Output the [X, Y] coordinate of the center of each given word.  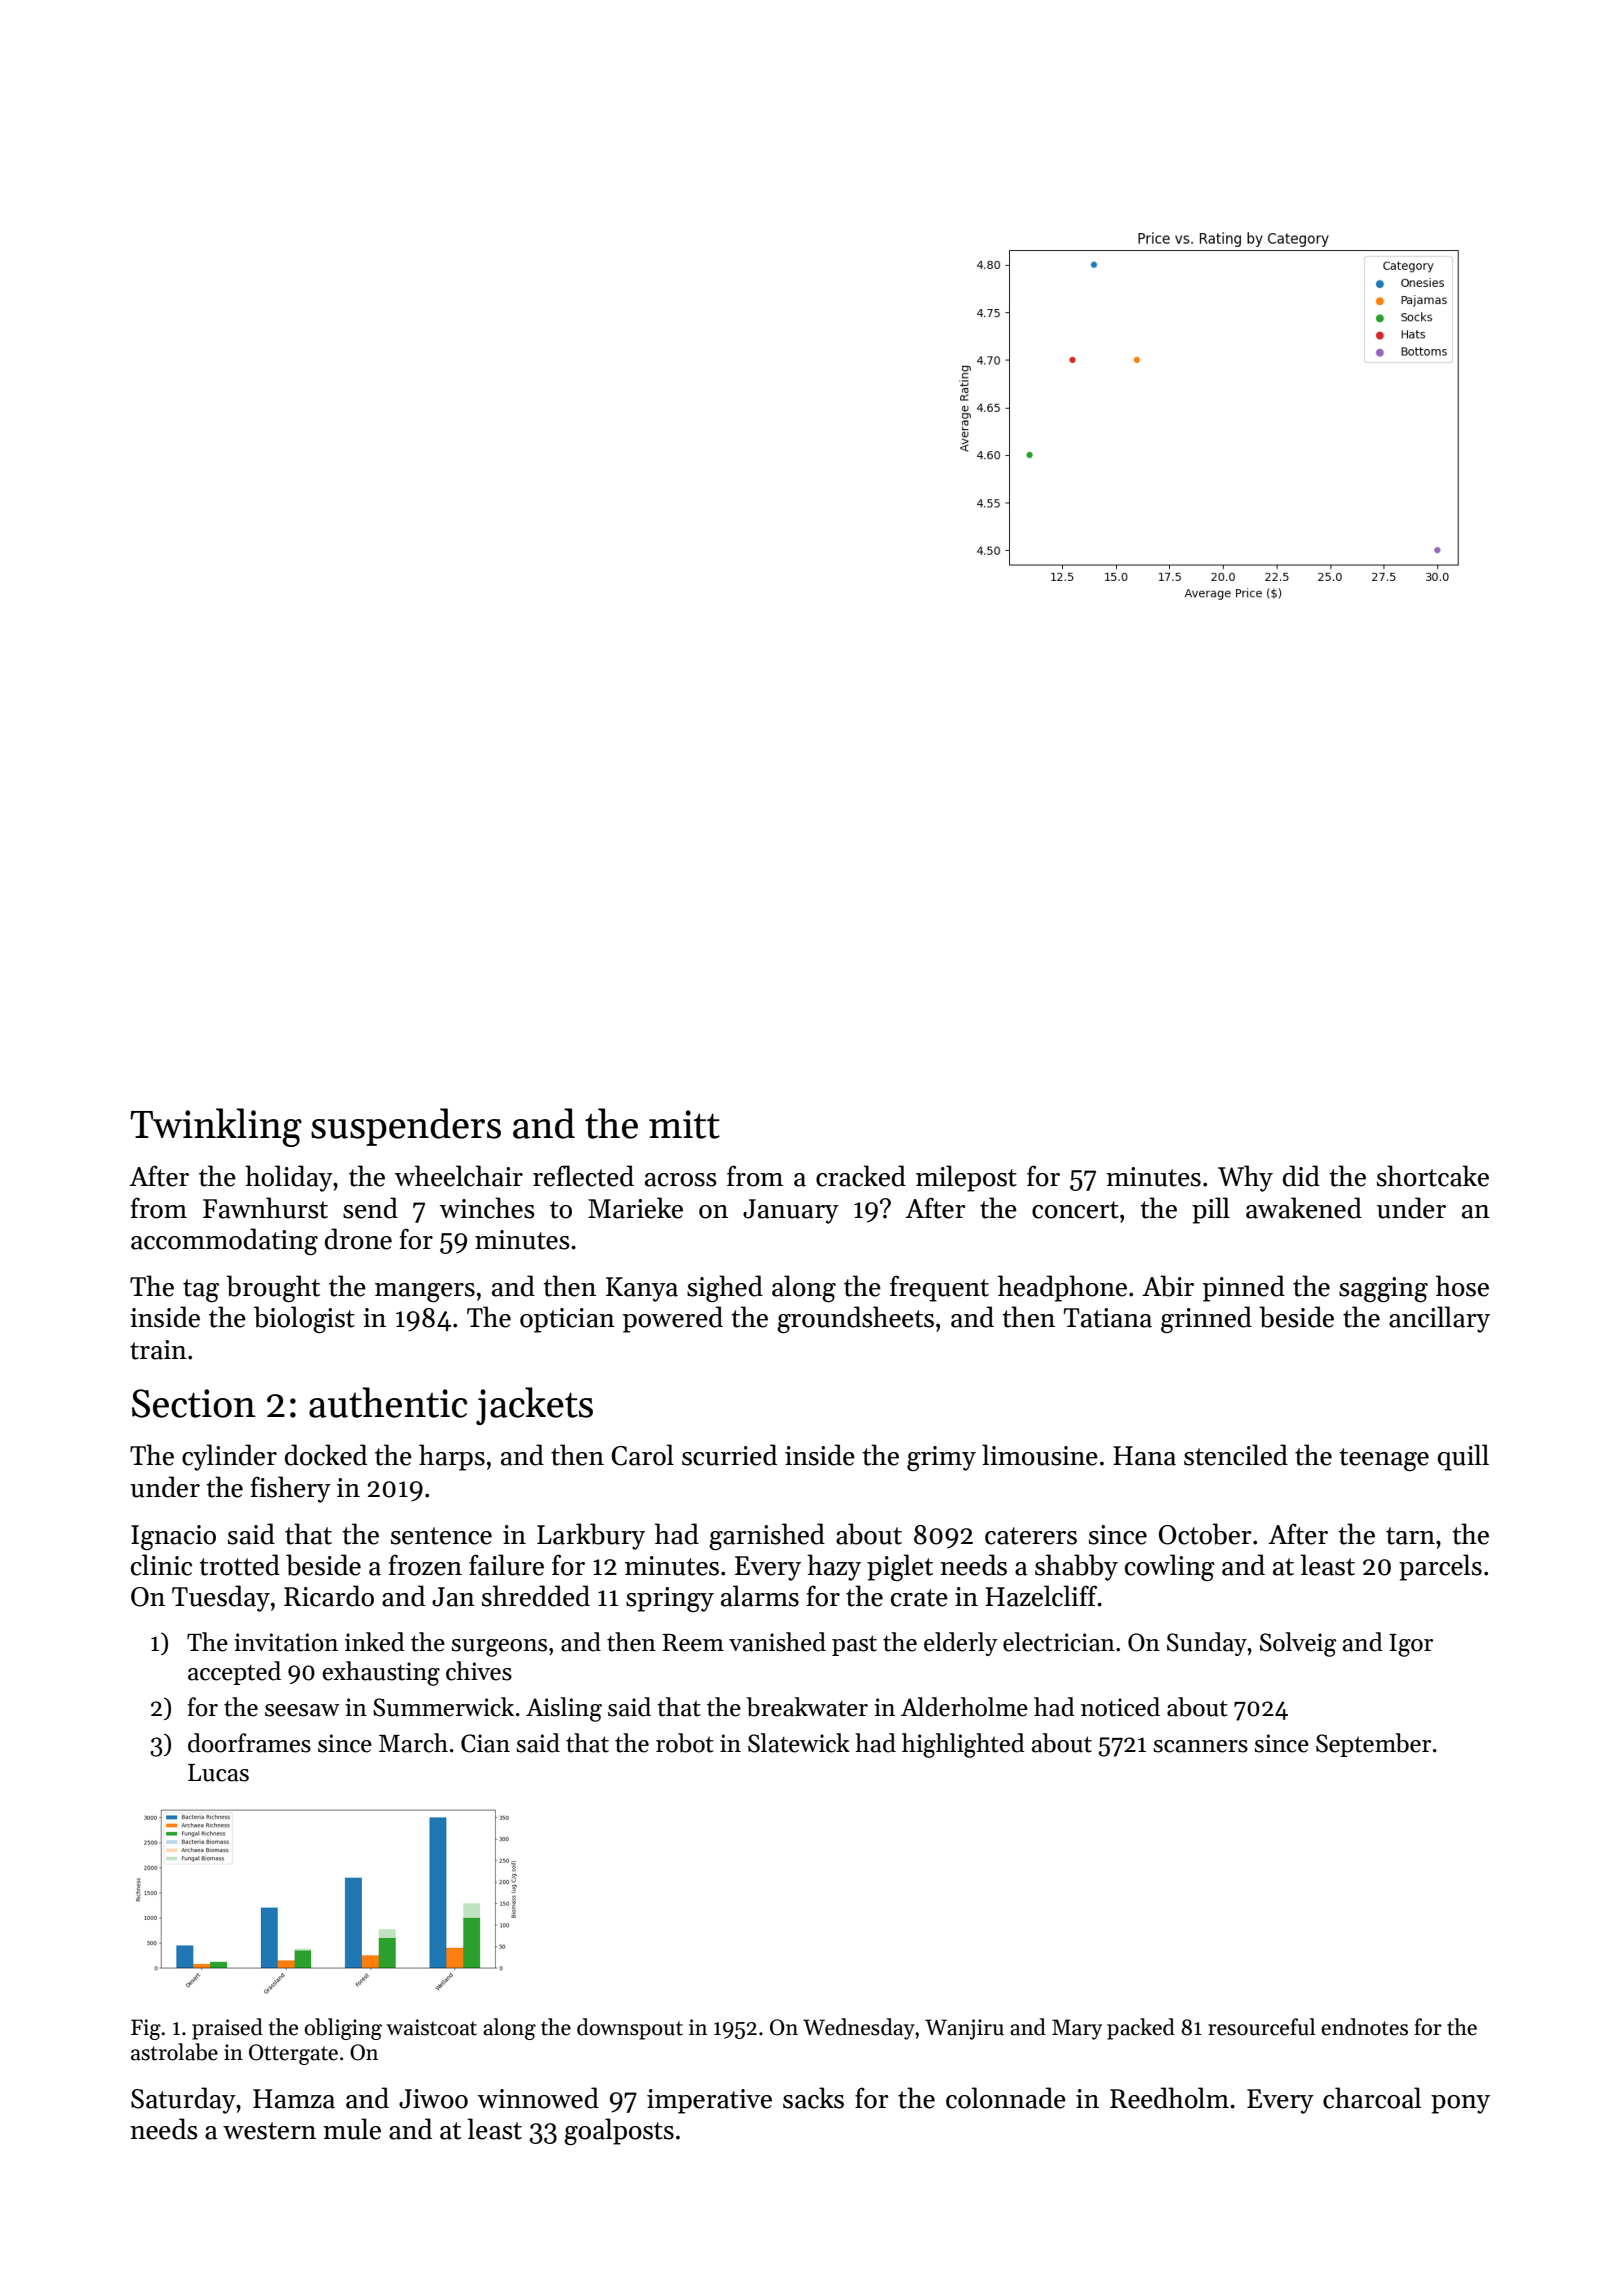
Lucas [218, 1773]
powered [673, 1319]
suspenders [406, 1127]
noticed [1120, 1707]
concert [1075, 1210]
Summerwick [443, 1707]
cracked [861, 1176]
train [158, 1350]
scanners [1200, 1746]
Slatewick [799, 1743]
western [269, 2131]
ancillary [1439, 1319]
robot [685, 1743]
